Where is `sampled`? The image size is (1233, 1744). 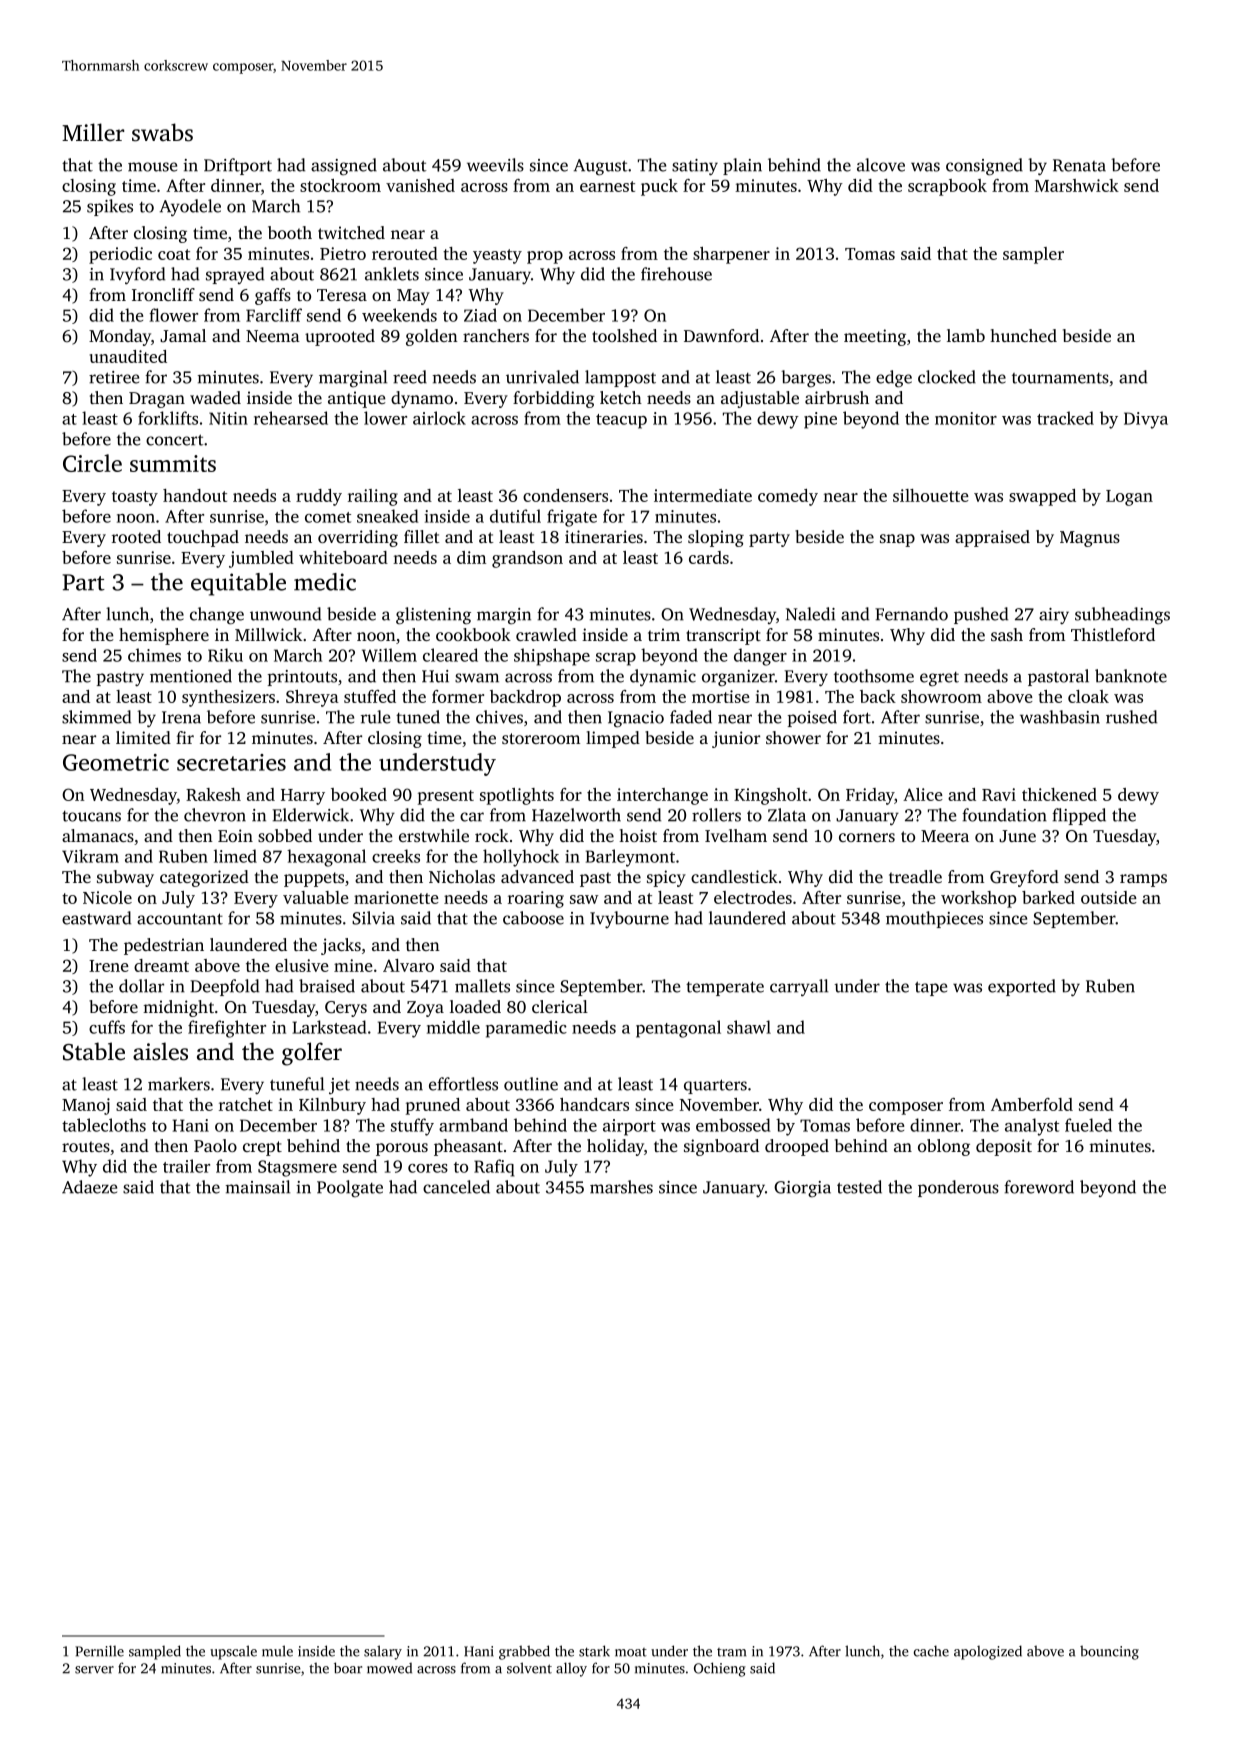 sampled is located at coordinates (155, 1652).
